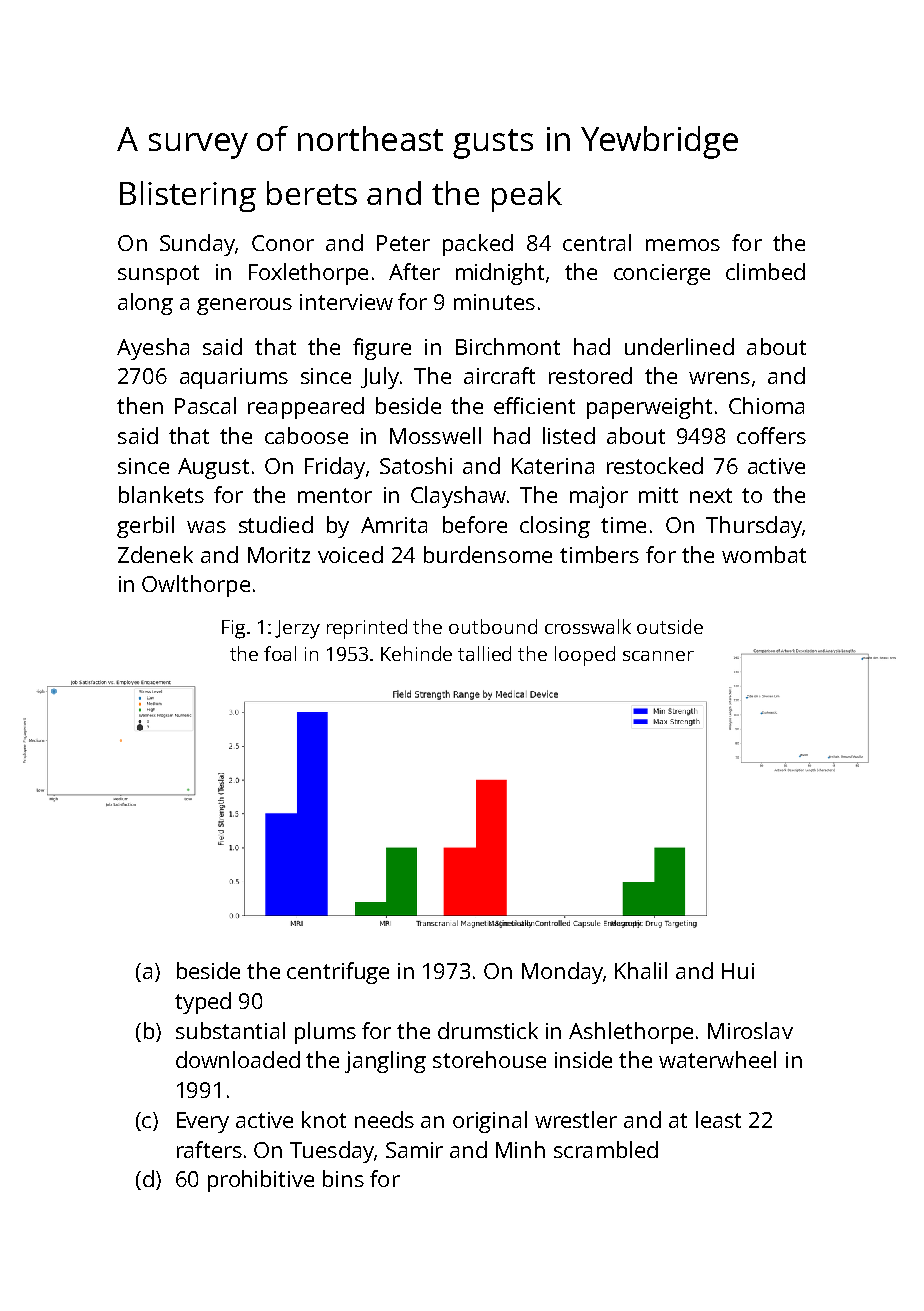  I want to click on prohibitive, so click(261, 1181).
